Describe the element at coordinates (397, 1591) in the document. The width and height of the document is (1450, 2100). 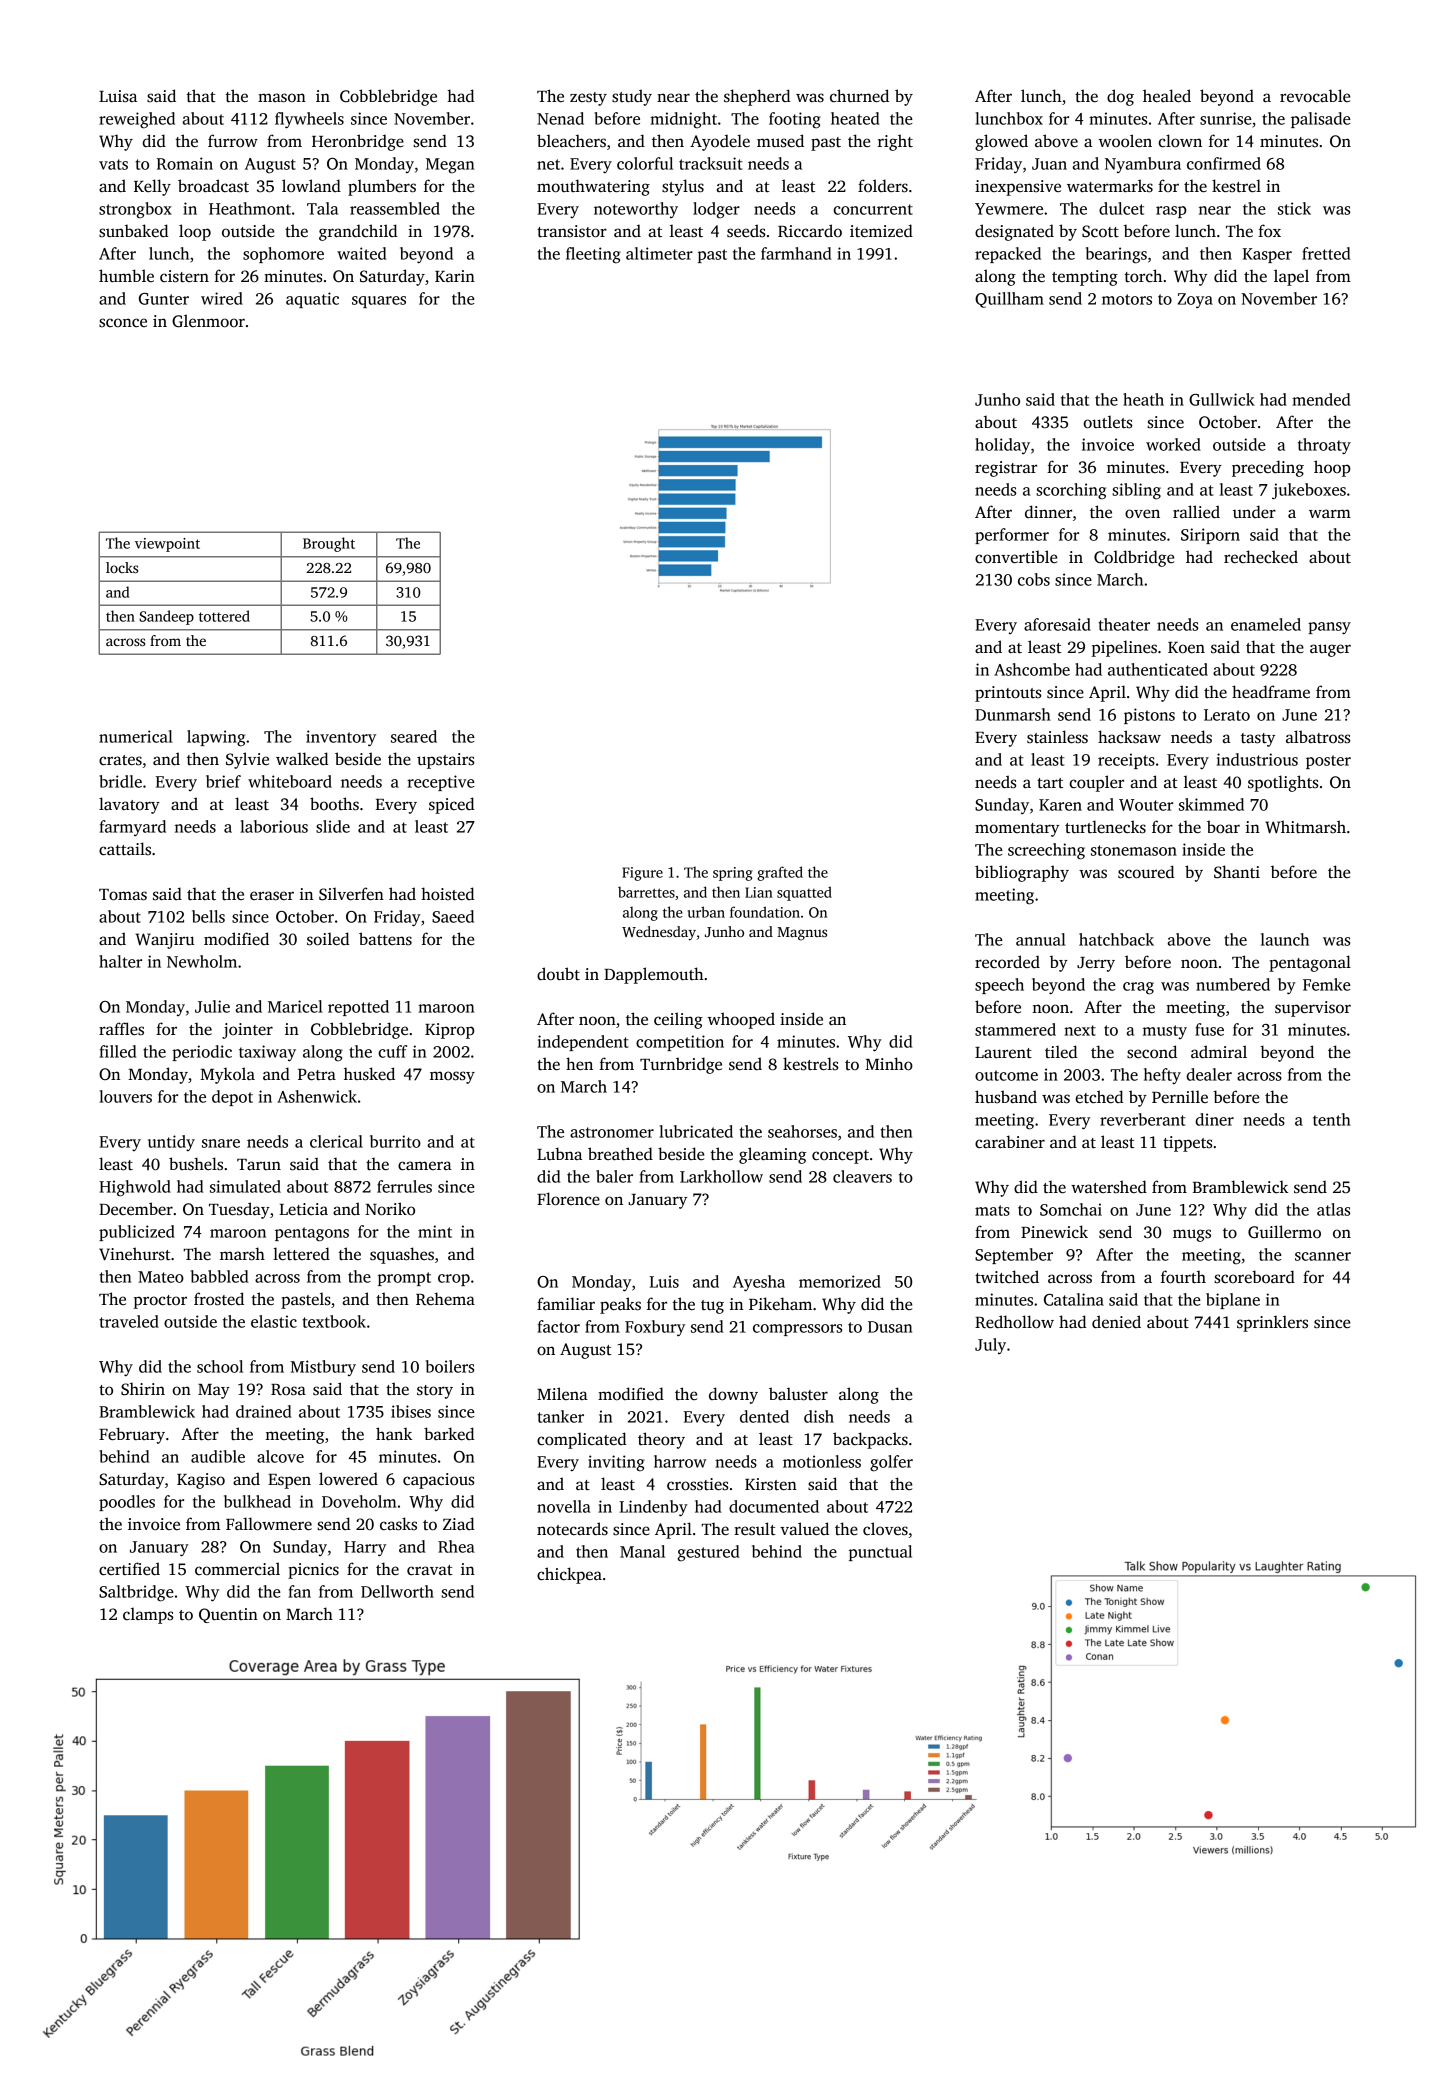
I see `Dellworth` at that location.
